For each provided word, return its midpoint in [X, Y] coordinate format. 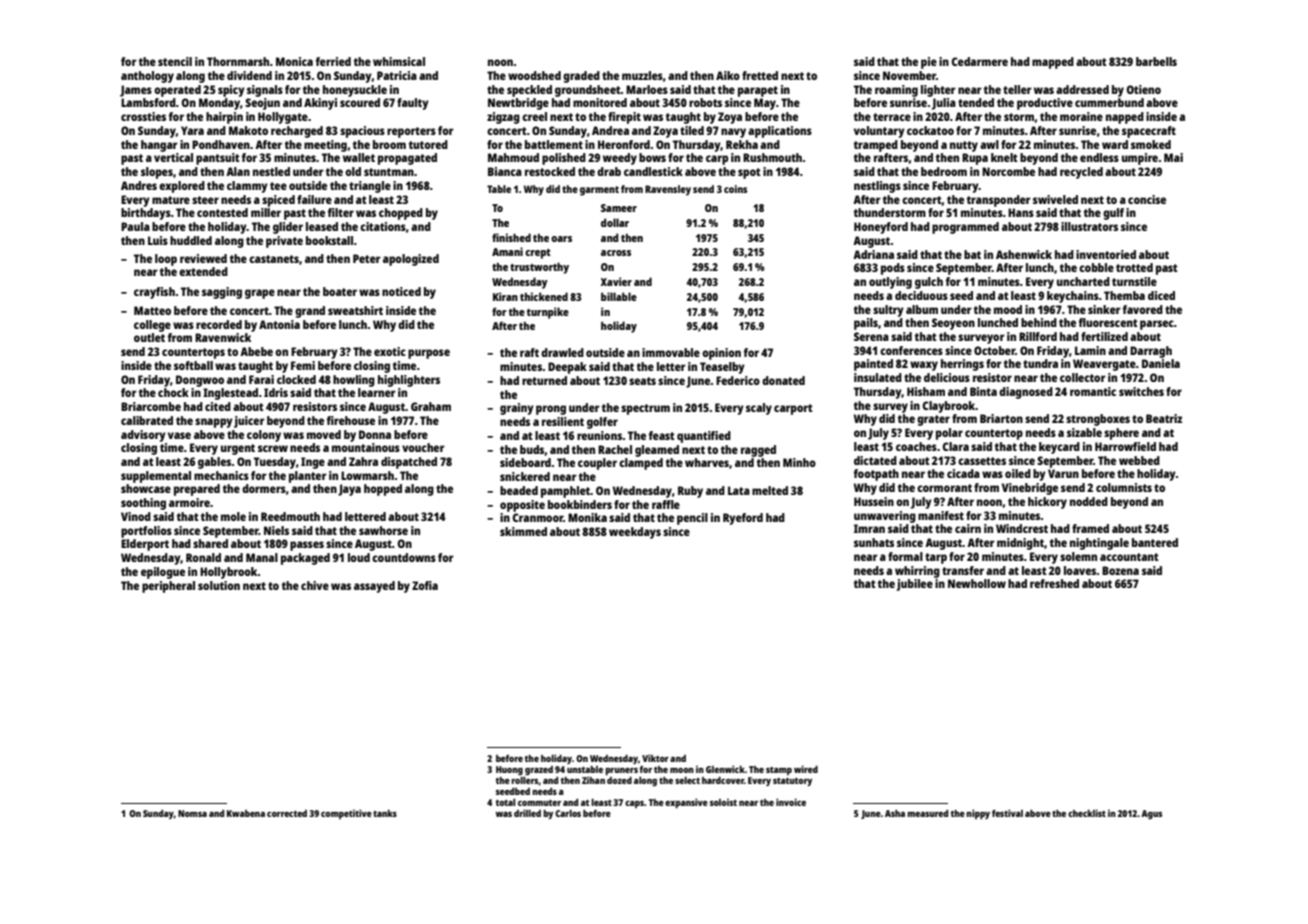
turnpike [548, 313]
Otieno [1144, 89]
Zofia [425, 585]
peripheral [168, 587]
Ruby [690, 492]
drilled [527, 813]
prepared [197, 490]
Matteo [152, 310]
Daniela [1161, 363]
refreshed [1054, 583]
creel [534, 116]
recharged [297, 132]
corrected [287, 813]
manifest [941, 515]
